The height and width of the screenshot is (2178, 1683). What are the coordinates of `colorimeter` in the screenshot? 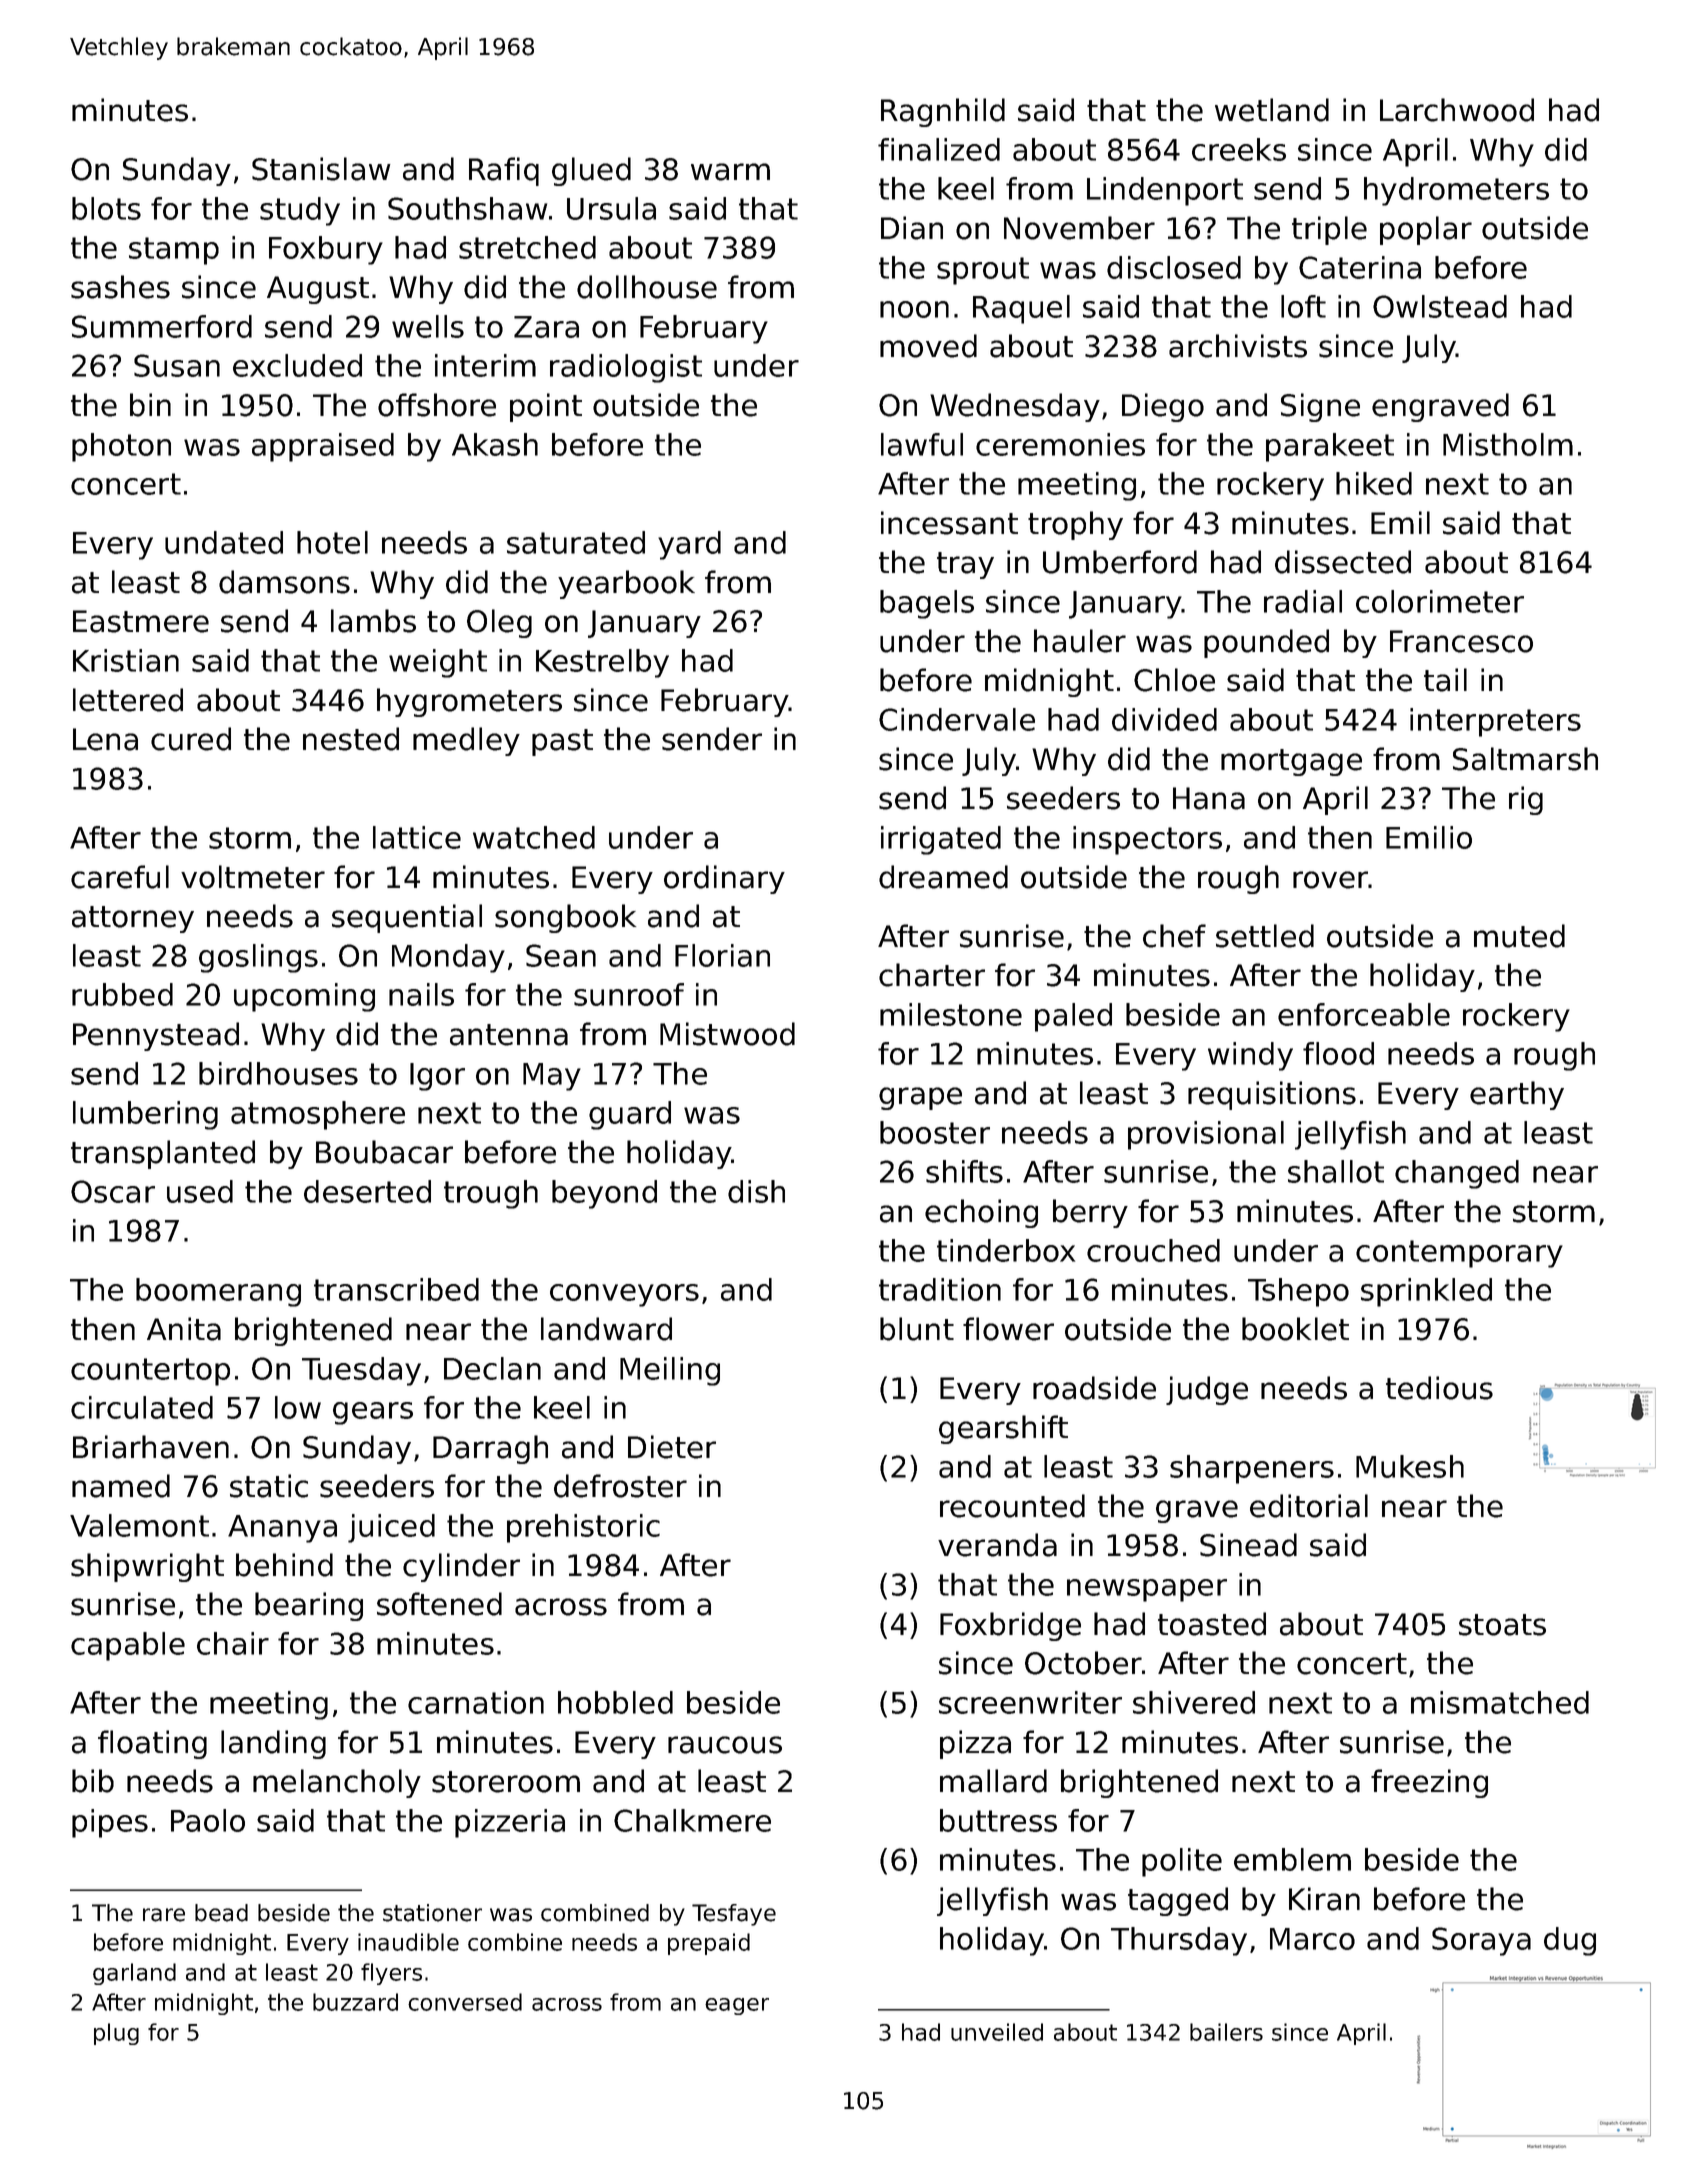 It's located at (1440, 601).
